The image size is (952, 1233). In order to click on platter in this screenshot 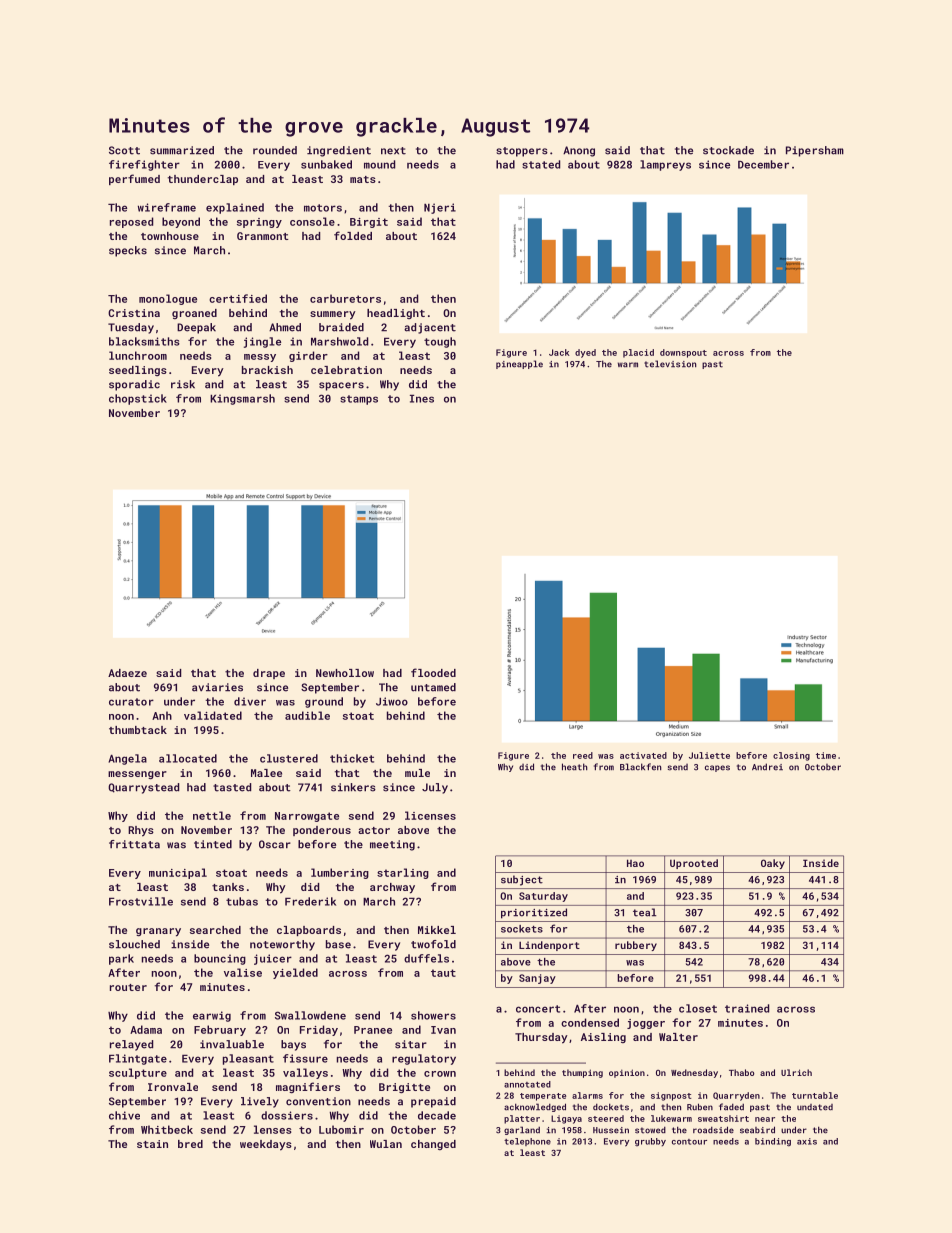, I will do `click(522, 1119)`.
